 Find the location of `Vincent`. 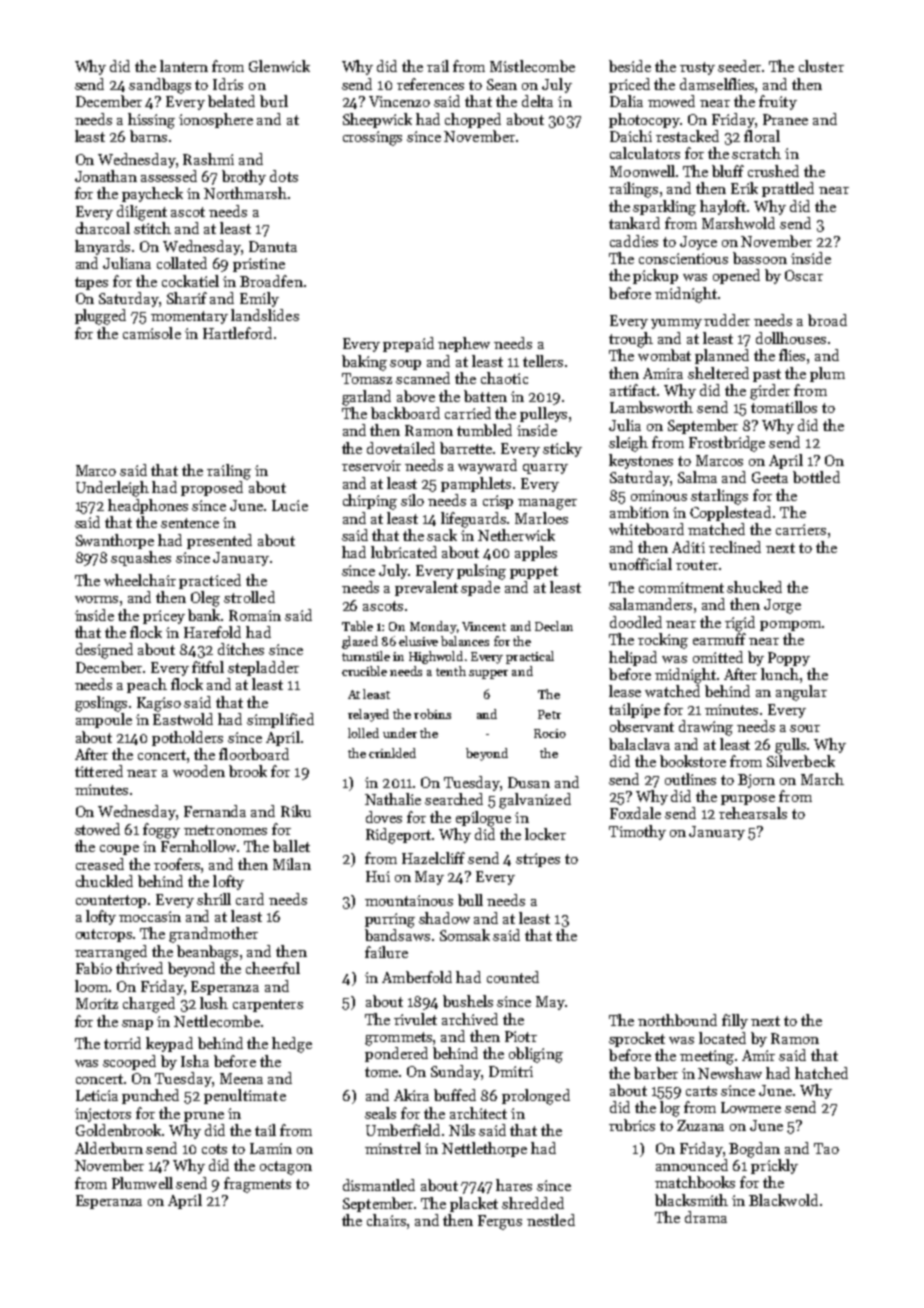

Vincent is located at coordinates (484, 626).
